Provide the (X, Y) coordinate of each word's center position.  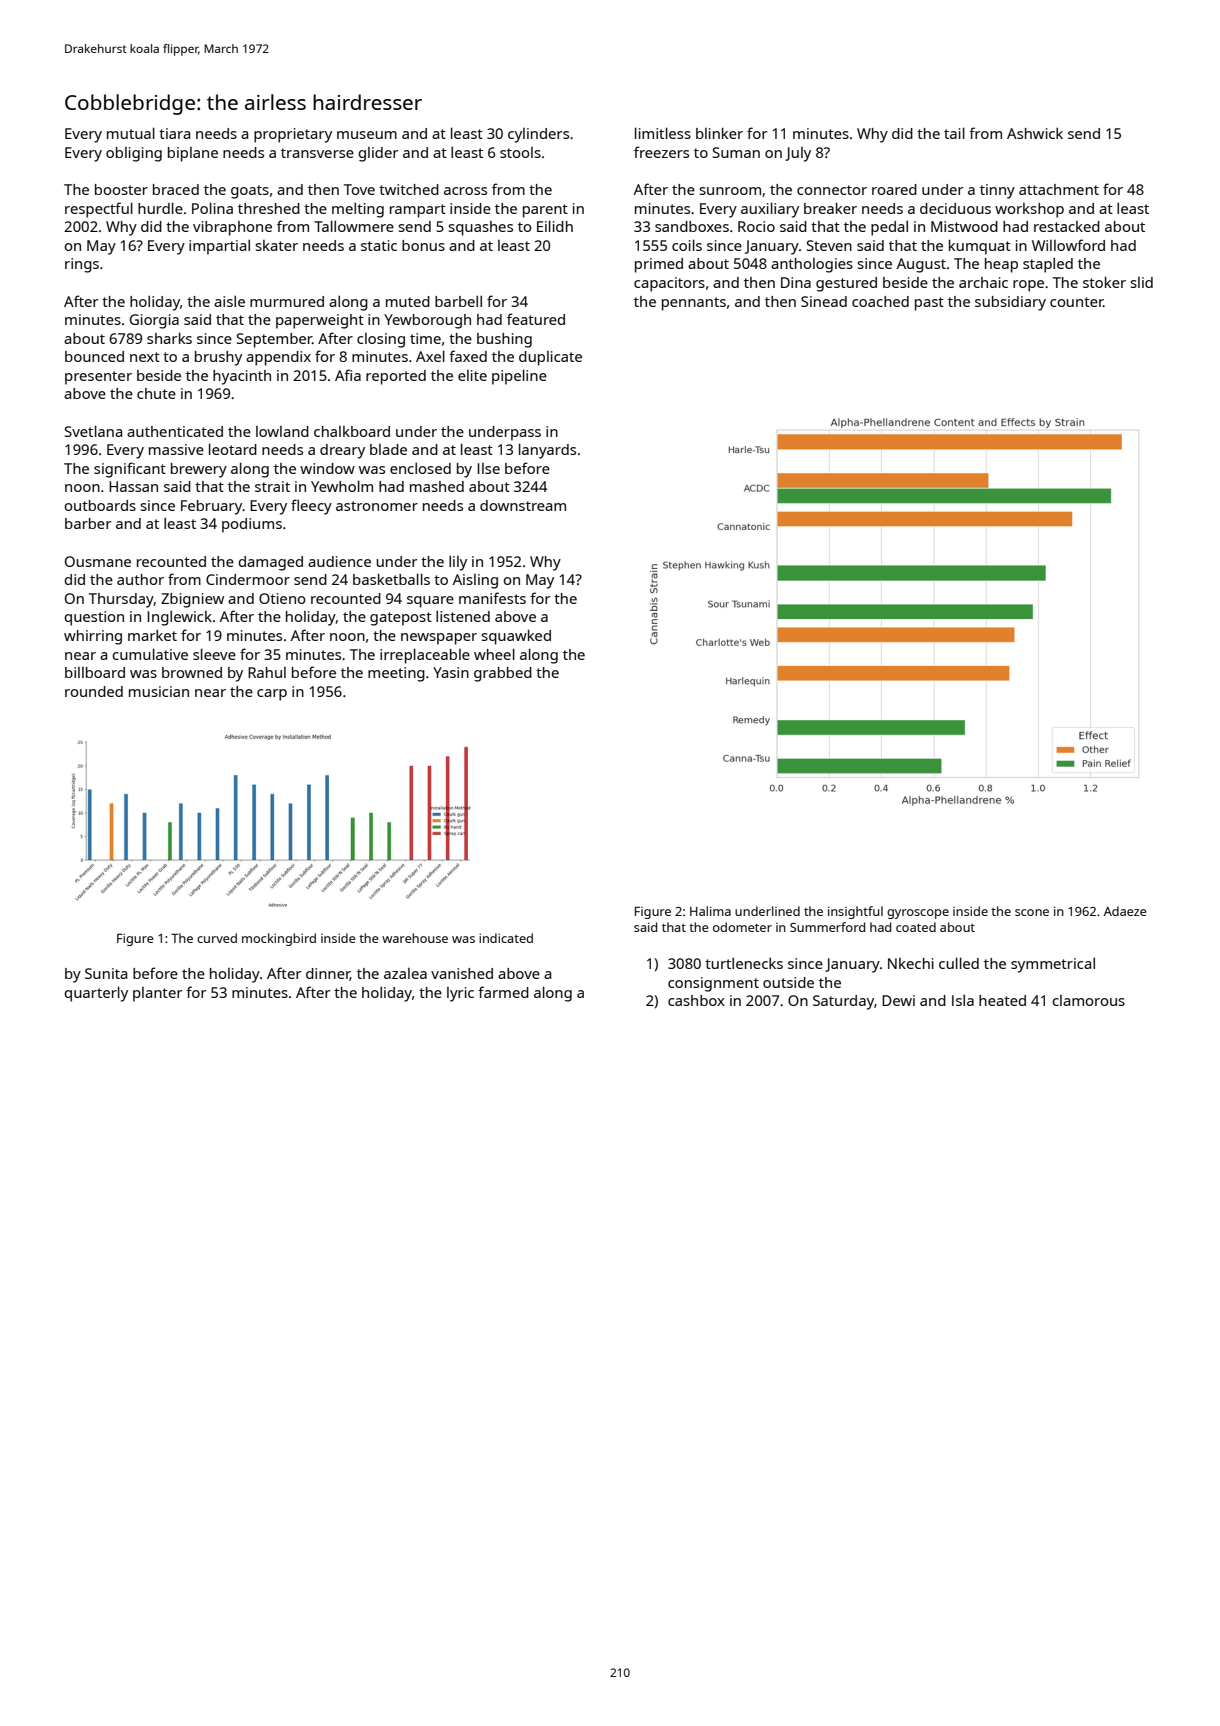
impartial (219, 247)
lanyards (547, 451)
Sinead (824, 301)
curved (217, 938)
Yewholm (342, 486)
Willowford (1068, 245)
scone (1032, 912)
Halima (710, 911)
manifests (492, 598)
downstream (523, 505)
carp (272, 695)
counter (1076, 302)
